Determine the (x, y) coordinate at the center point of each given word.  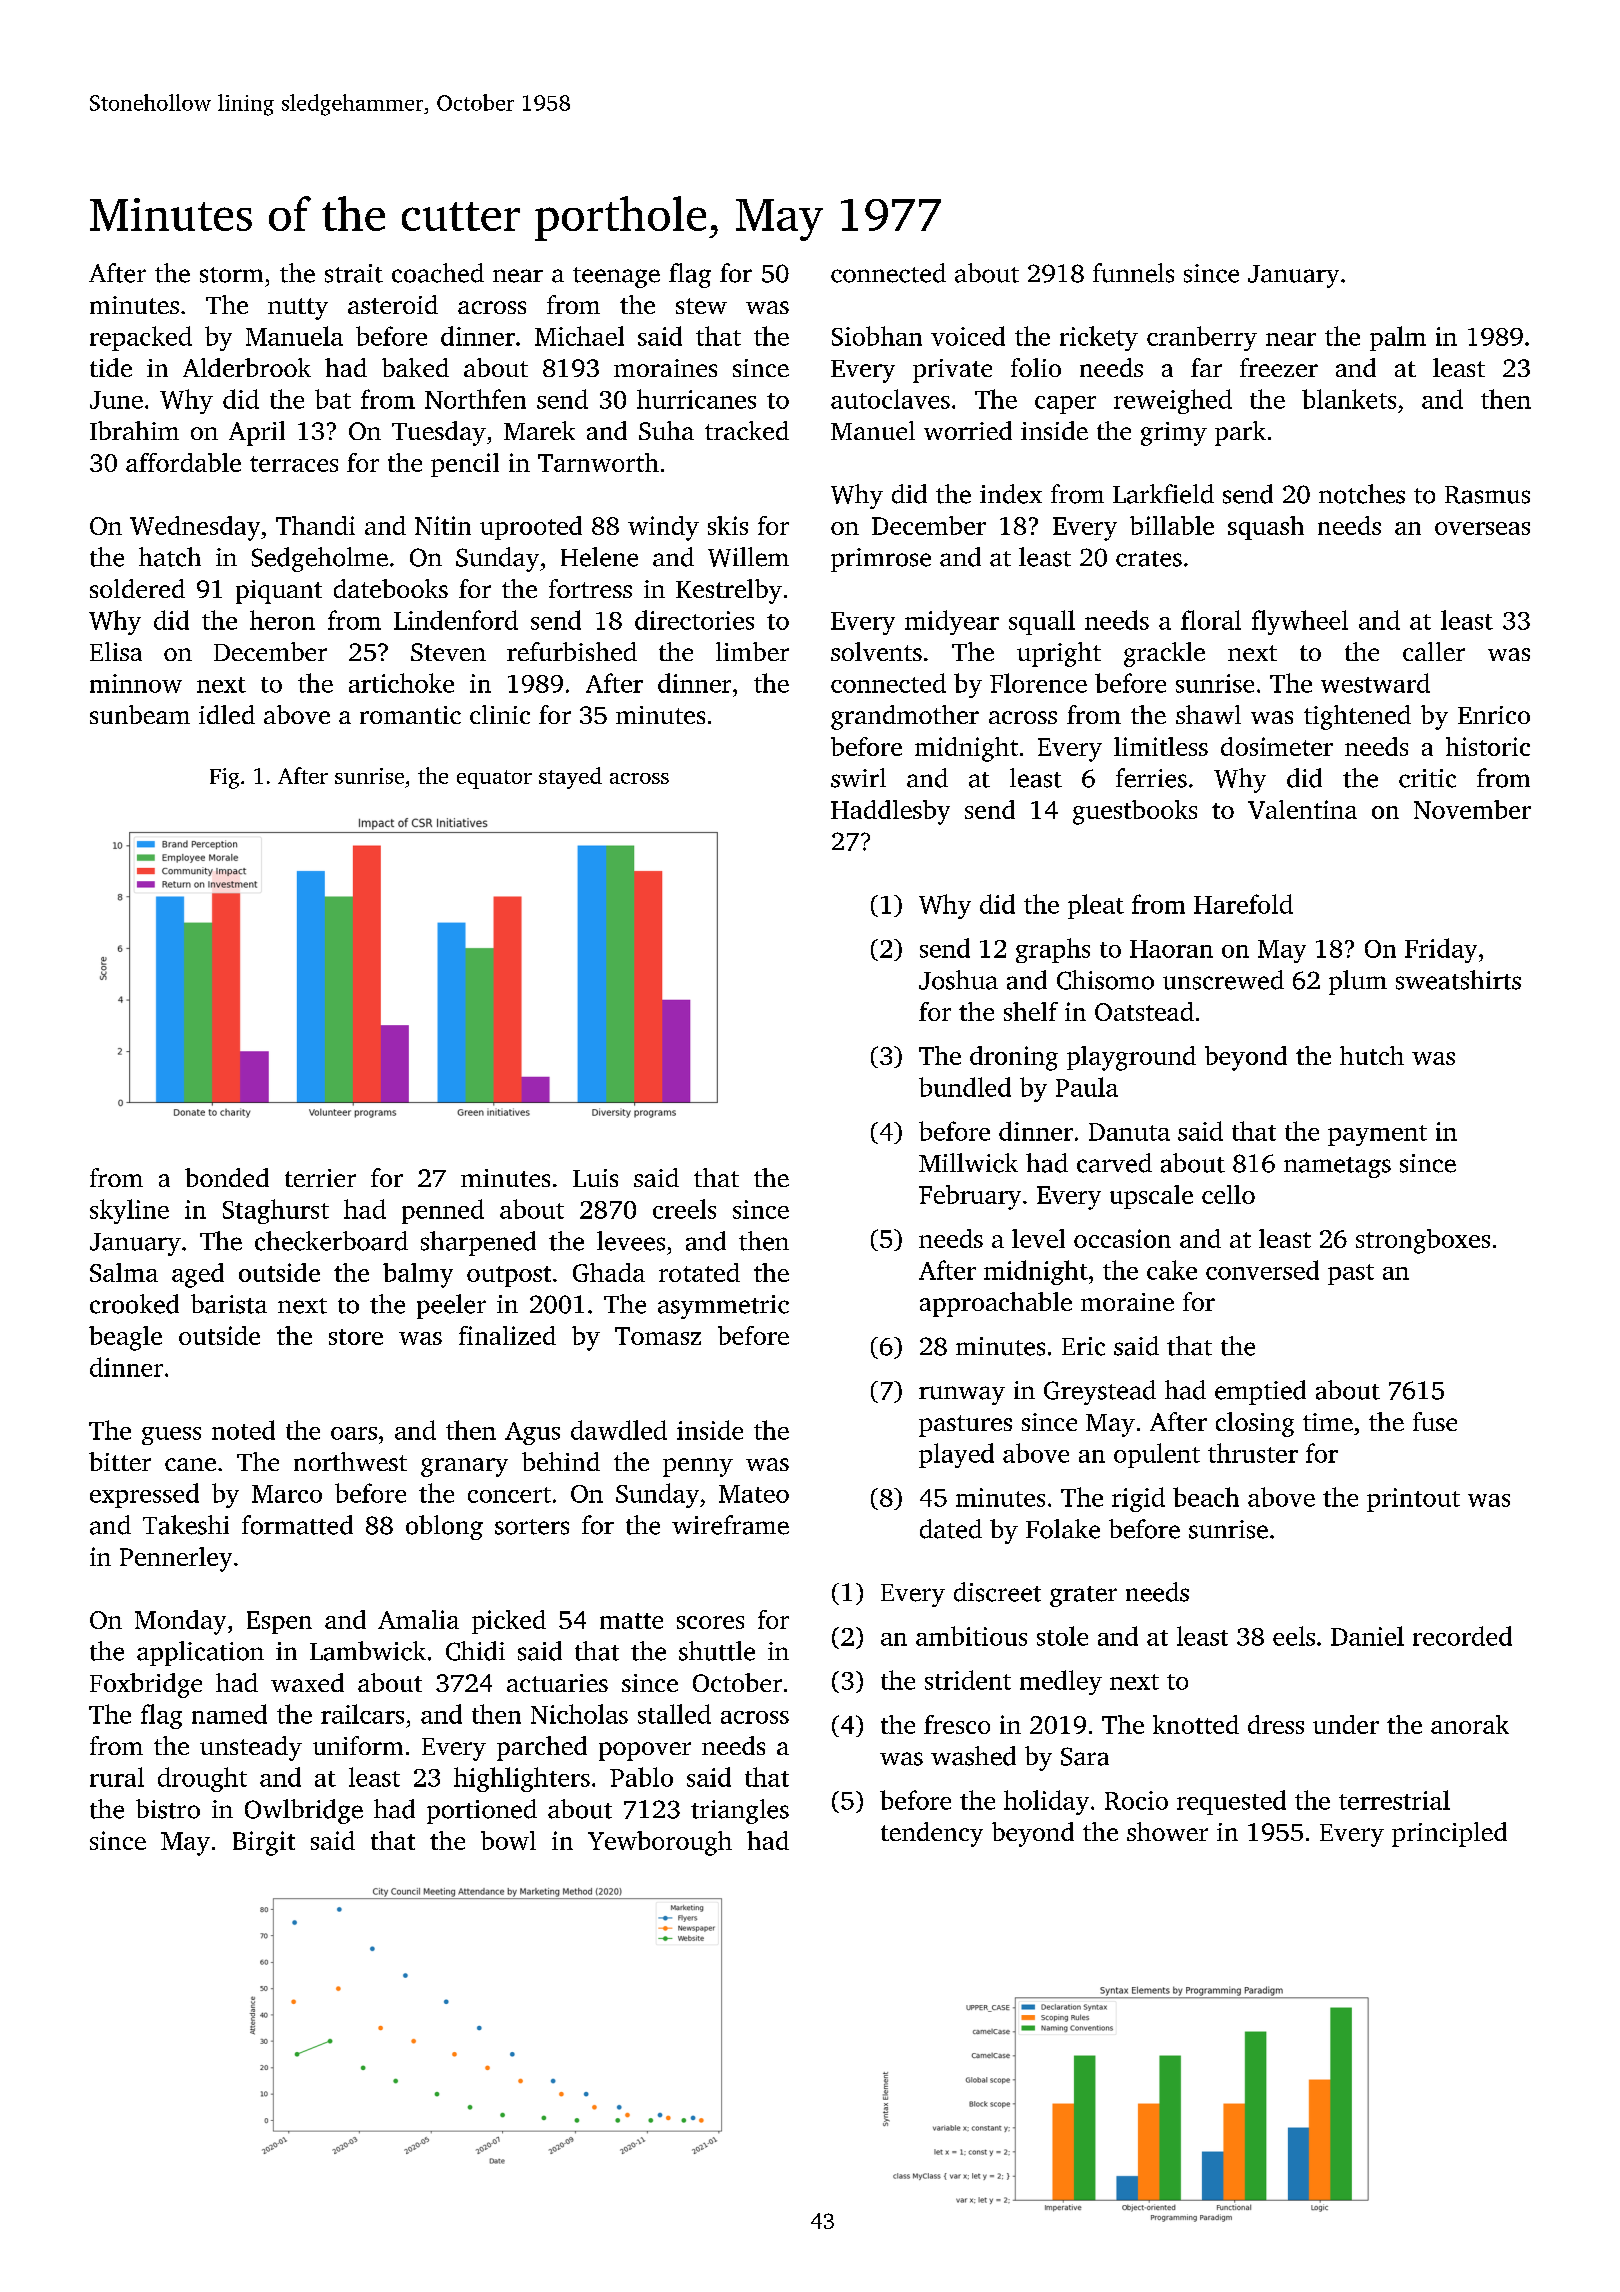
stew (701, 306)
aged (198, 1275)
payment (1377, 1135)
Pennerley (176, 1559)
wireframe (730, 1525)
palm (1398, 338)
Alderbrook (247, 367)
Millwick (968, 1163)
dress (1276, 1724)
